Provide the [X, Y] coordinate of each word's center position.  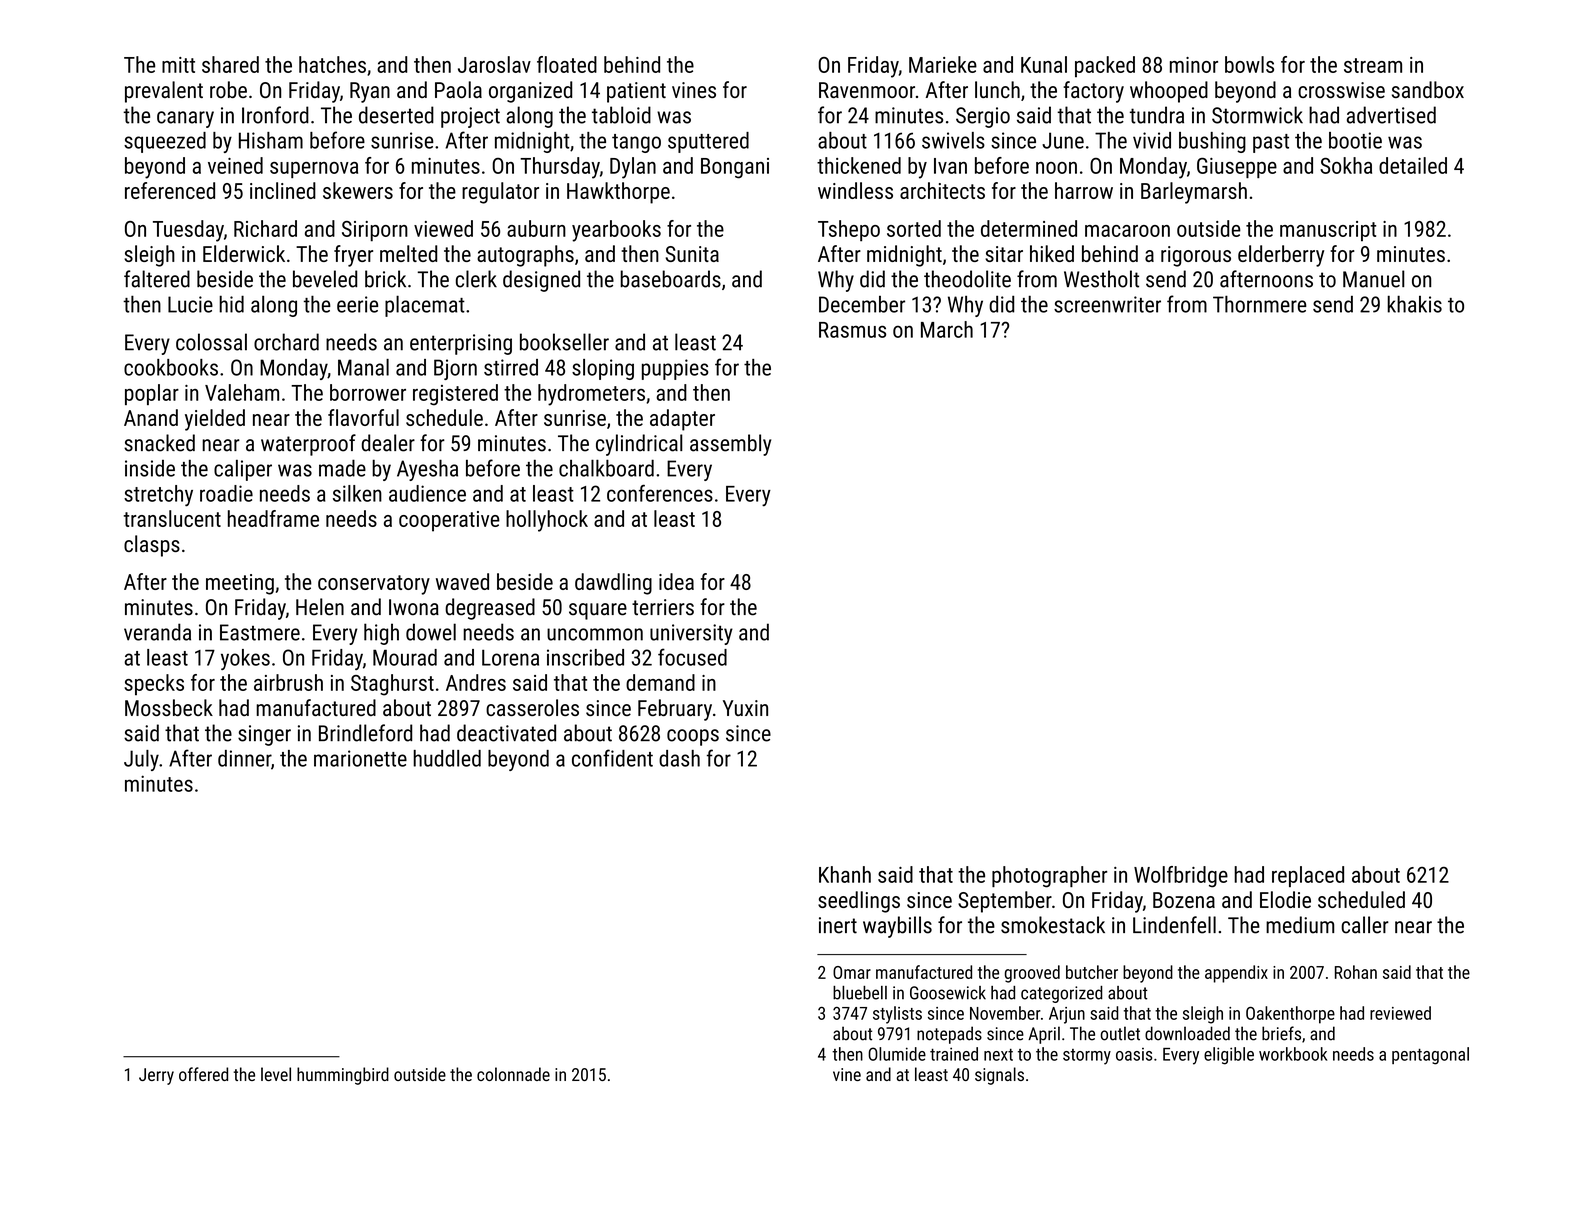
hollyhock [547, 521]
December [862, 304]
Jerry [156, 1076]
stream [1373, 65]
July [141, 760]
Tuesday [188, 231]
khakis [1414, 304]
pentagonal [1430, 1056]
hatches [332, 64]
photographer [1049, 877]
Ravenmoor [867, 90]
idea [676, 581]
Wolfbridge [1181, 877]
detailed [1413, 165]
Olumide [897, 1054]
